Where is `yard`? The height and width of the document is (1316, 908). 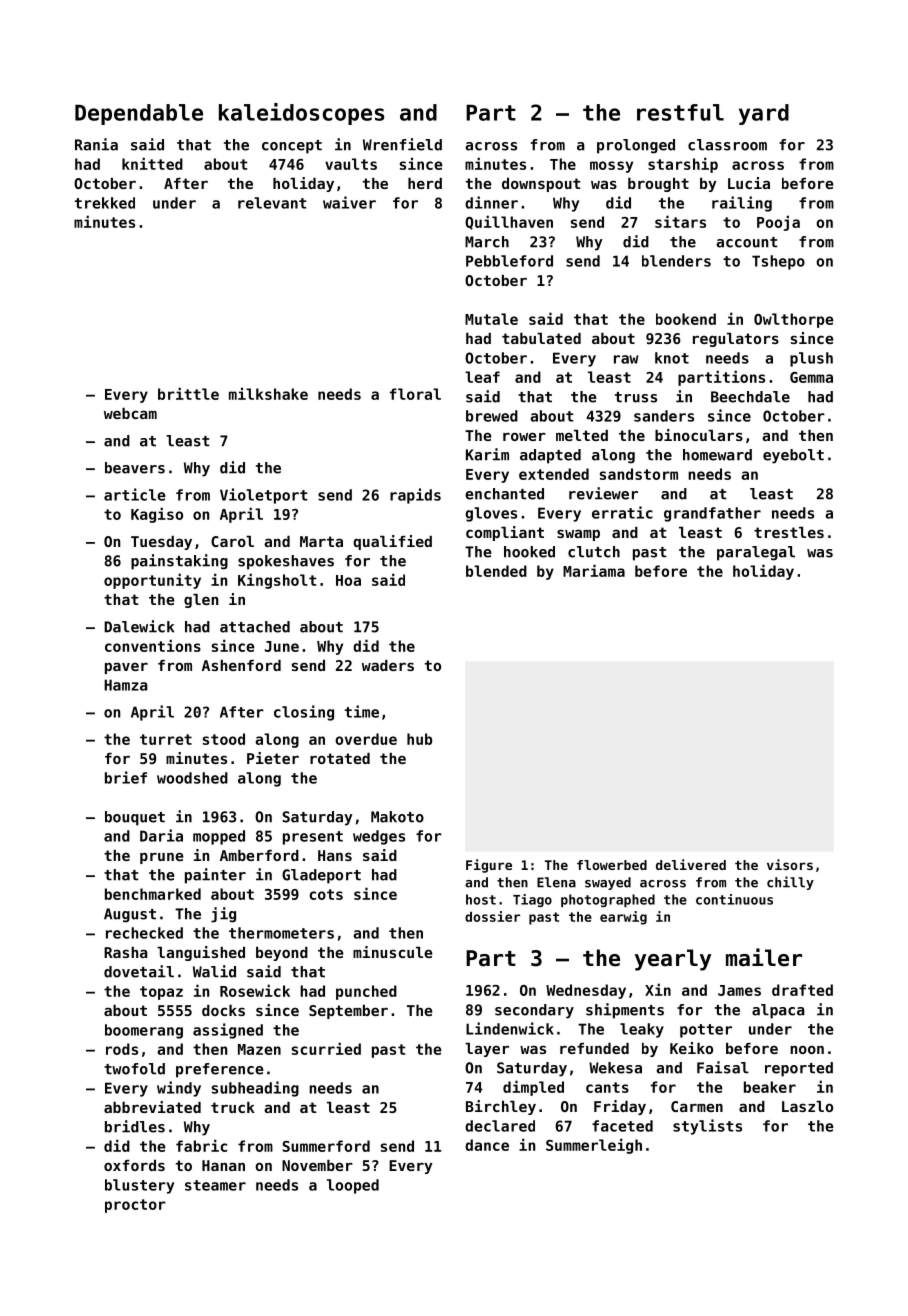 yard is located at coordinates (764, 114).
